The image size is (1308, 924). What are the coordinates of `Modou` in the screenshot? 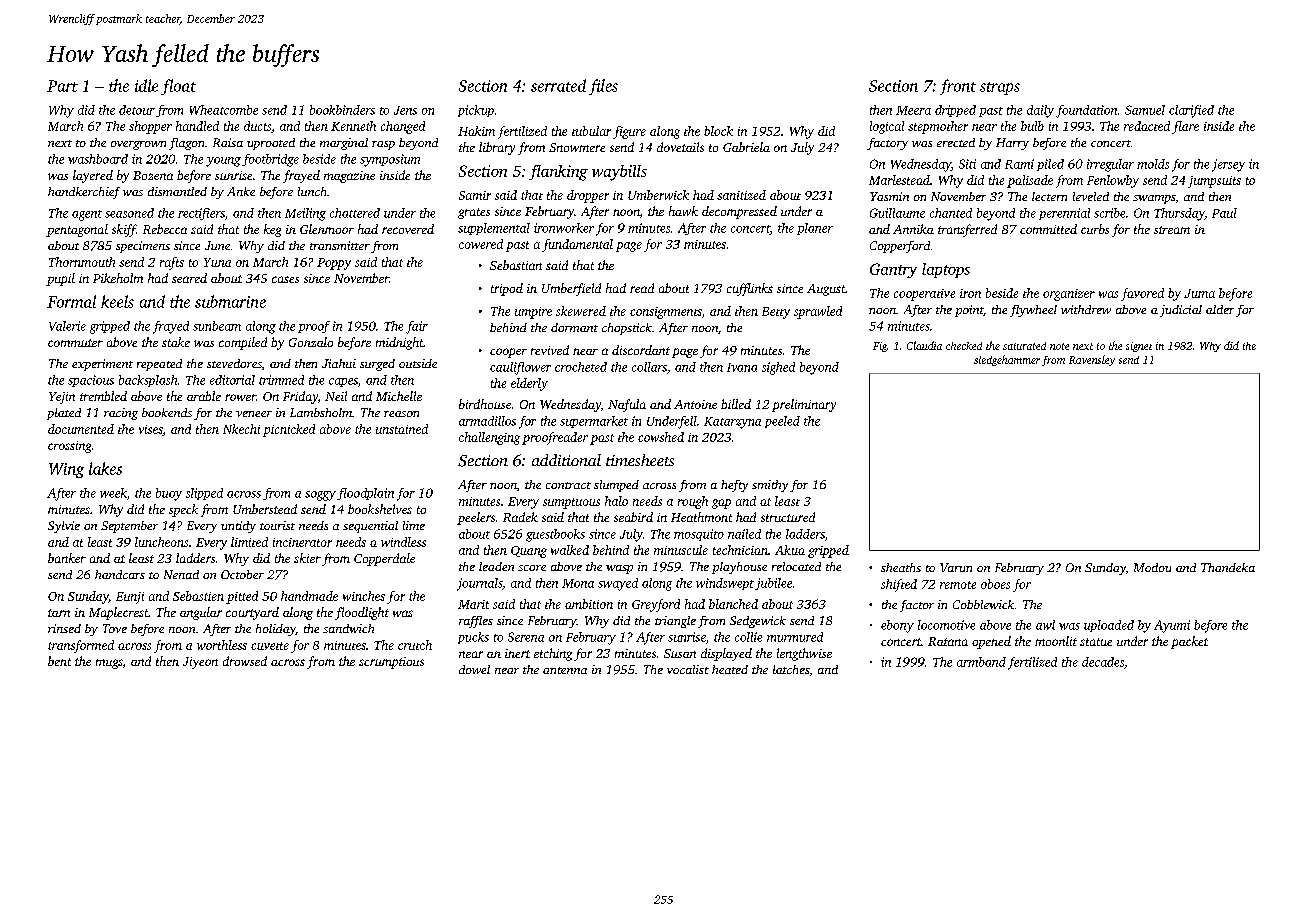 It's located at (1152, 567).
